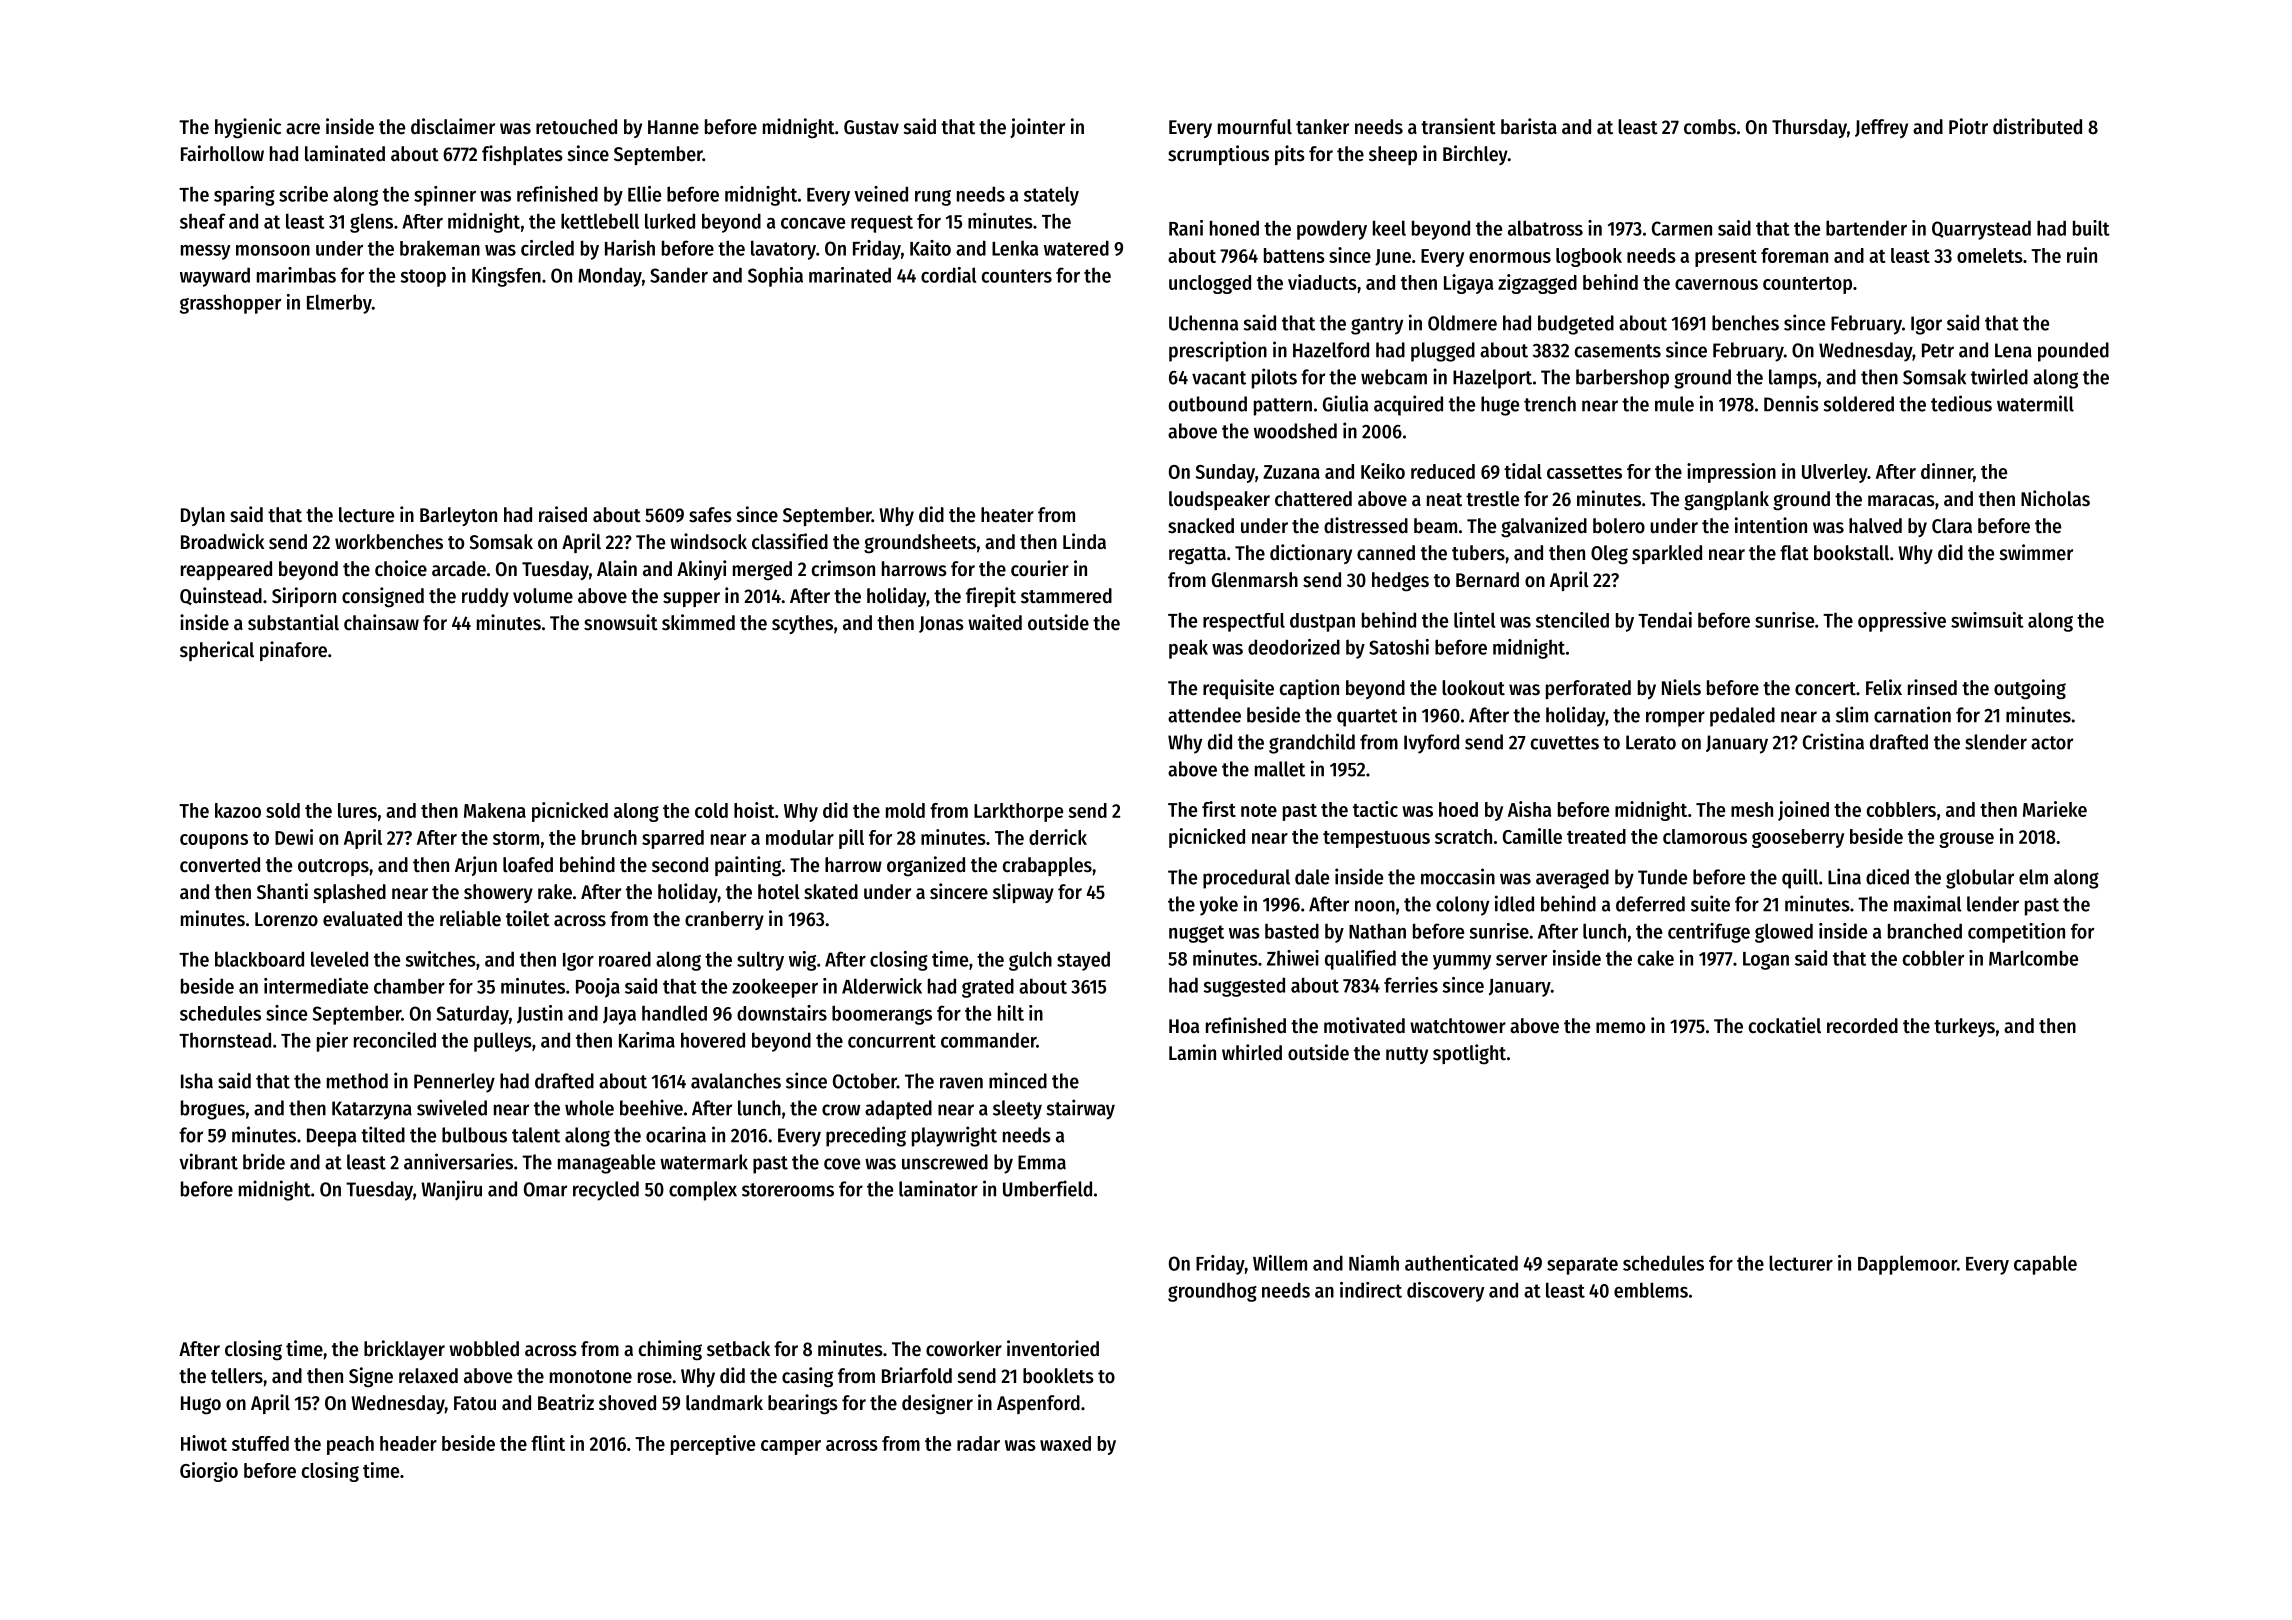 The image size is (2292, 1620). I want to click on disclaimer, so click(453, 126).
